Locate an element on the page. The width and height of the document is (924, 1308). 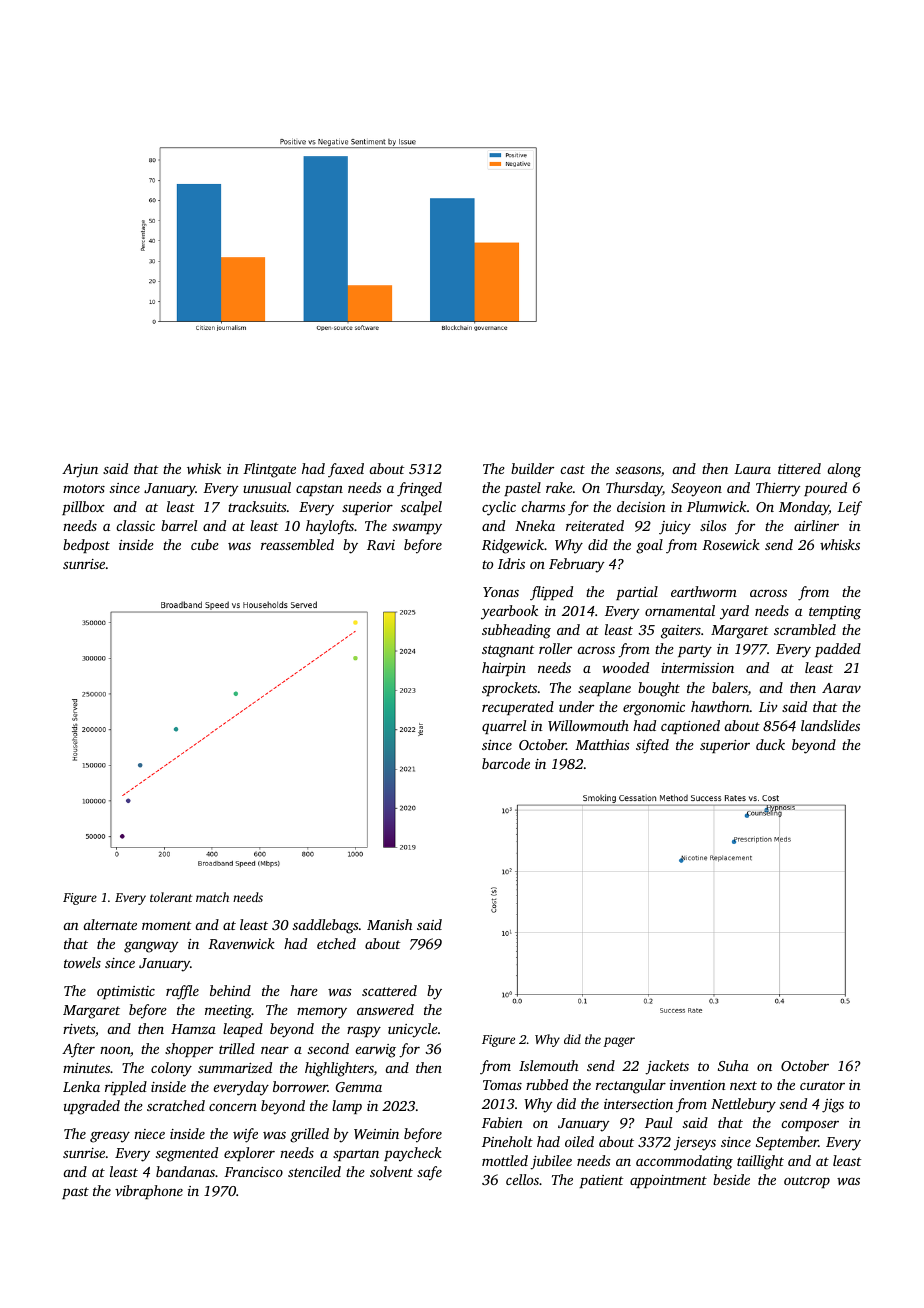
tempting is located at coordinates (835, 613).
